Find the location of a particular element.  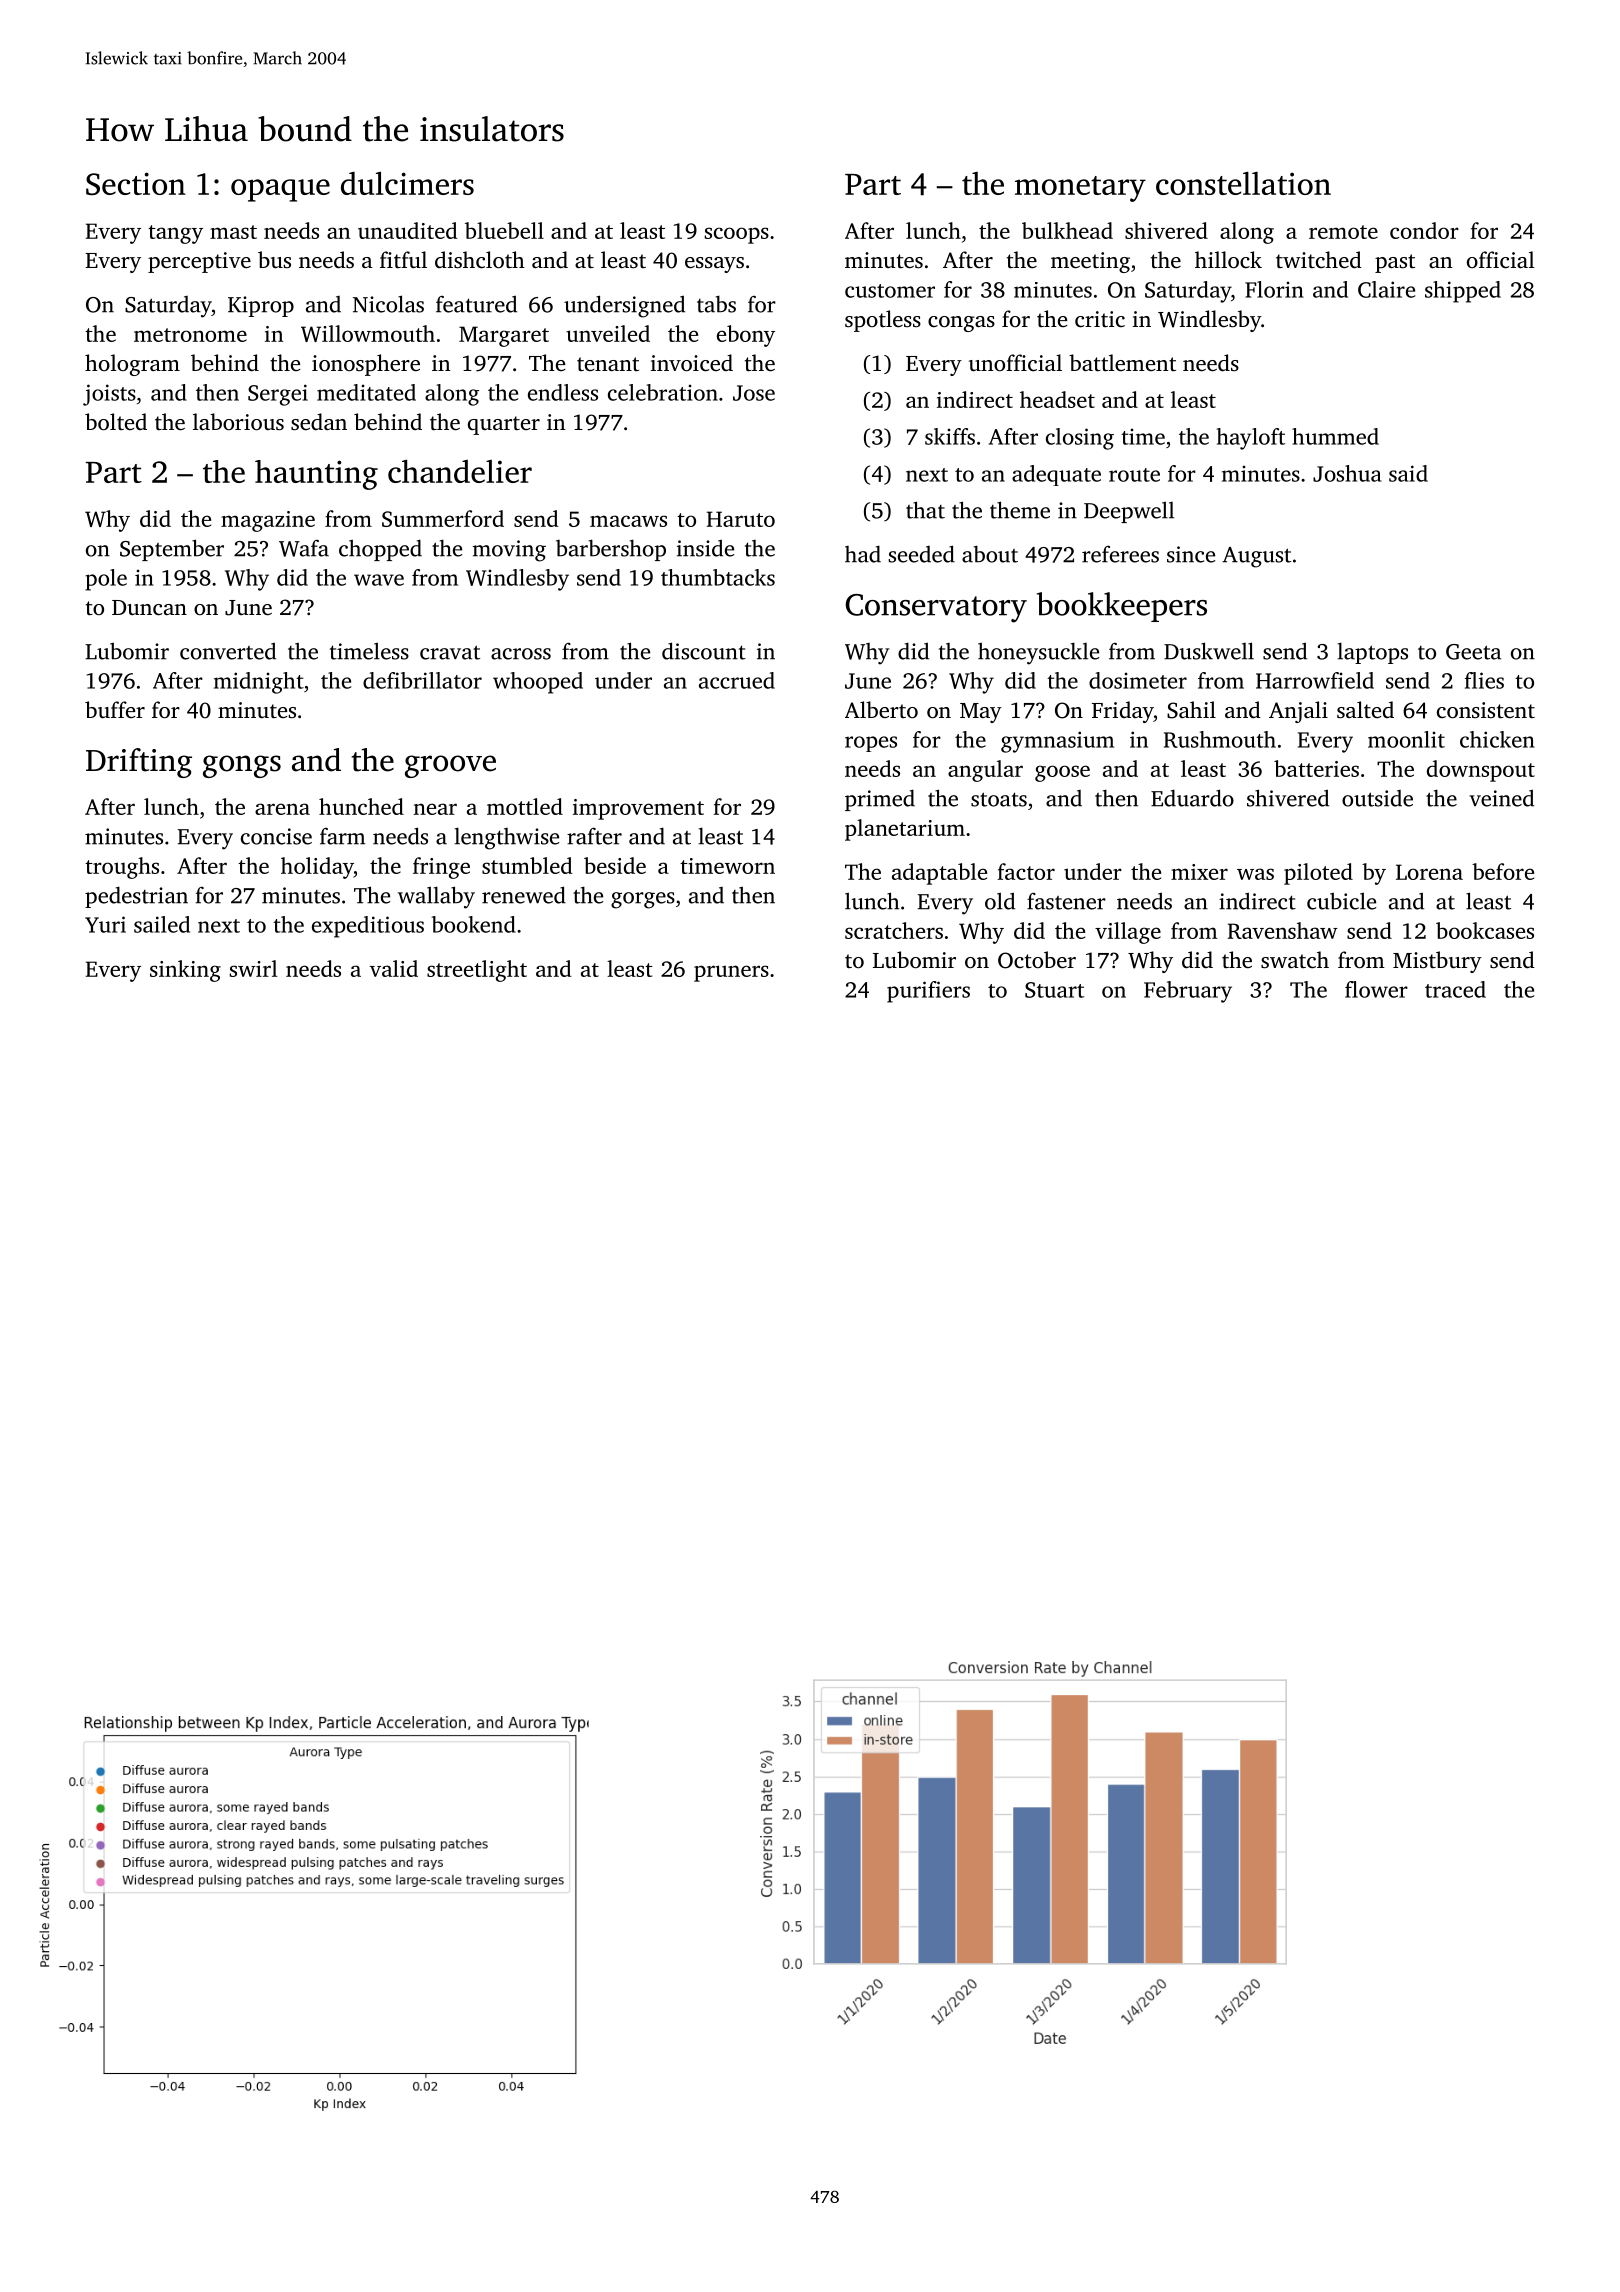

Sahil is located at coordinates (1191, 710).
